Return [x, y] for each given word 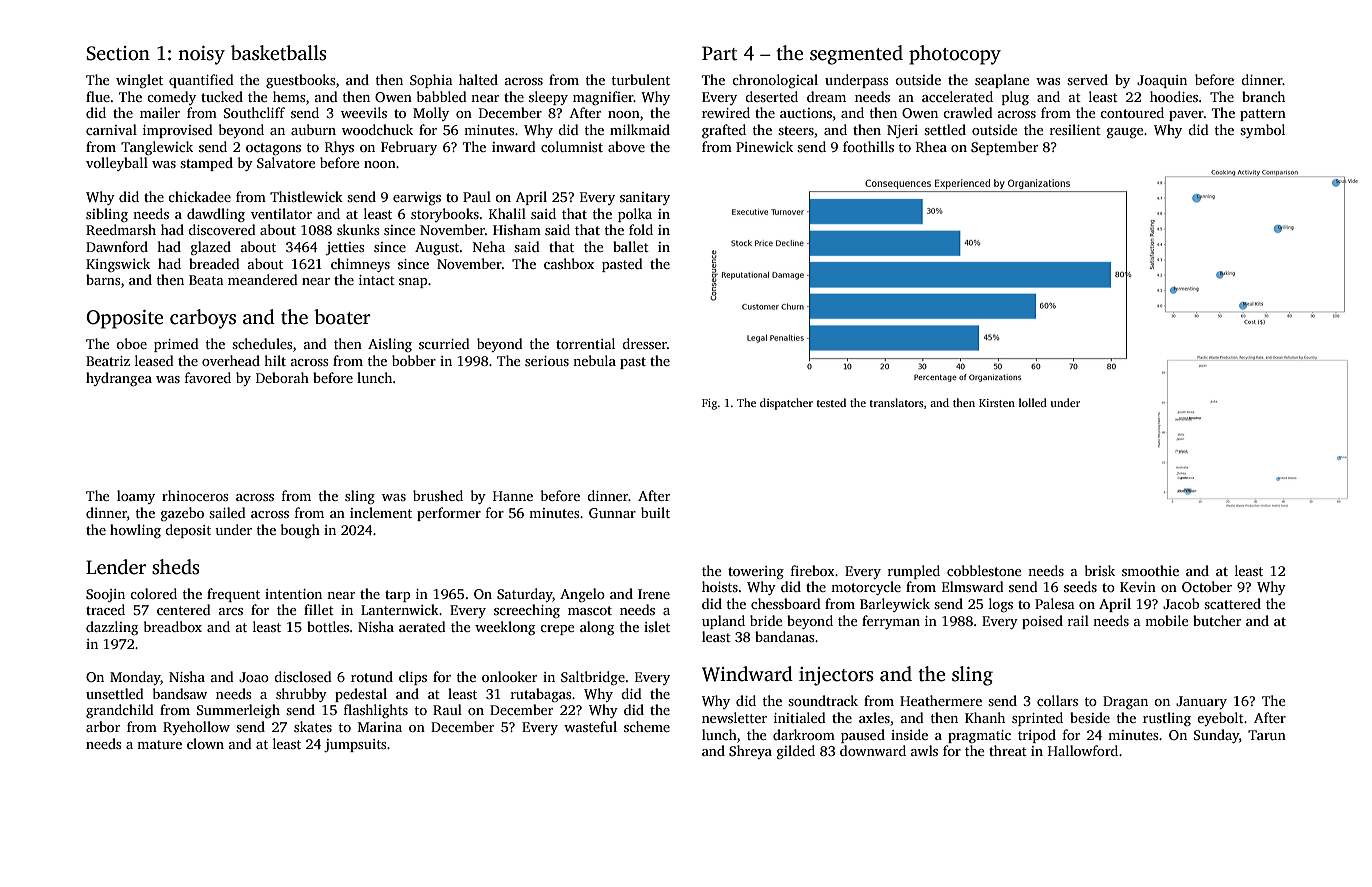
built [655, 512]
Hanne [513, 496]
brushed [438, 495]
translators [897, 402]
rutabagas [541, 695]
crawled [968, 112]
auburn [313, 129]
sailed [227, 512]
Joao [254, 677]
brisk [1100, 570]
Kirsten [997, 403]
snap [413, 283]
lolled [1033, 402]
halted [478, 79]
